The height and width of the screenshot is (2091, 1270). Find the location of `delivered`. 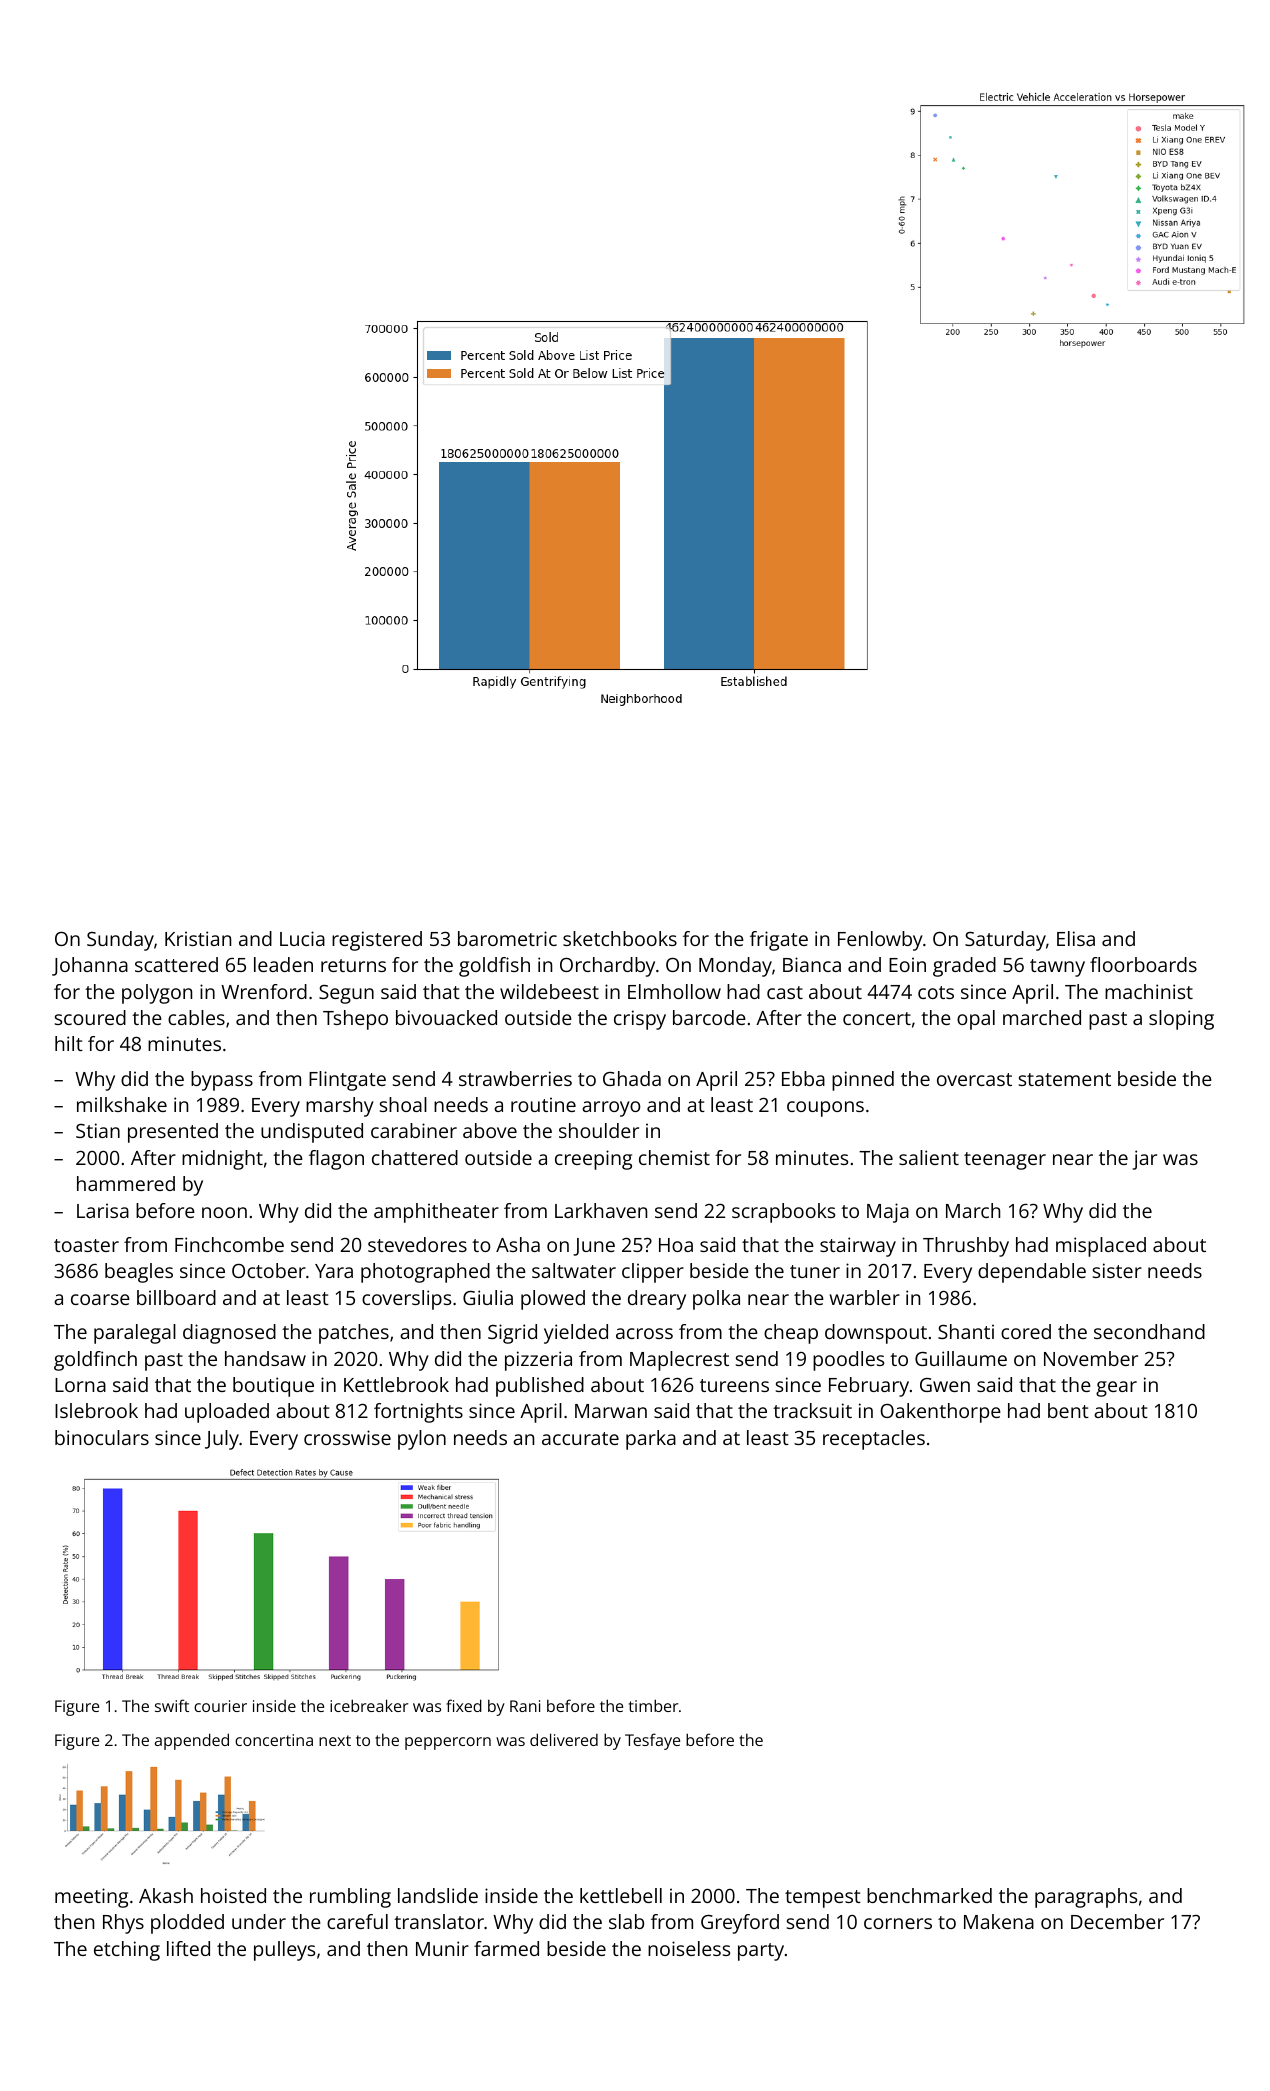

delivered is located at coordinates (564, 1739).
